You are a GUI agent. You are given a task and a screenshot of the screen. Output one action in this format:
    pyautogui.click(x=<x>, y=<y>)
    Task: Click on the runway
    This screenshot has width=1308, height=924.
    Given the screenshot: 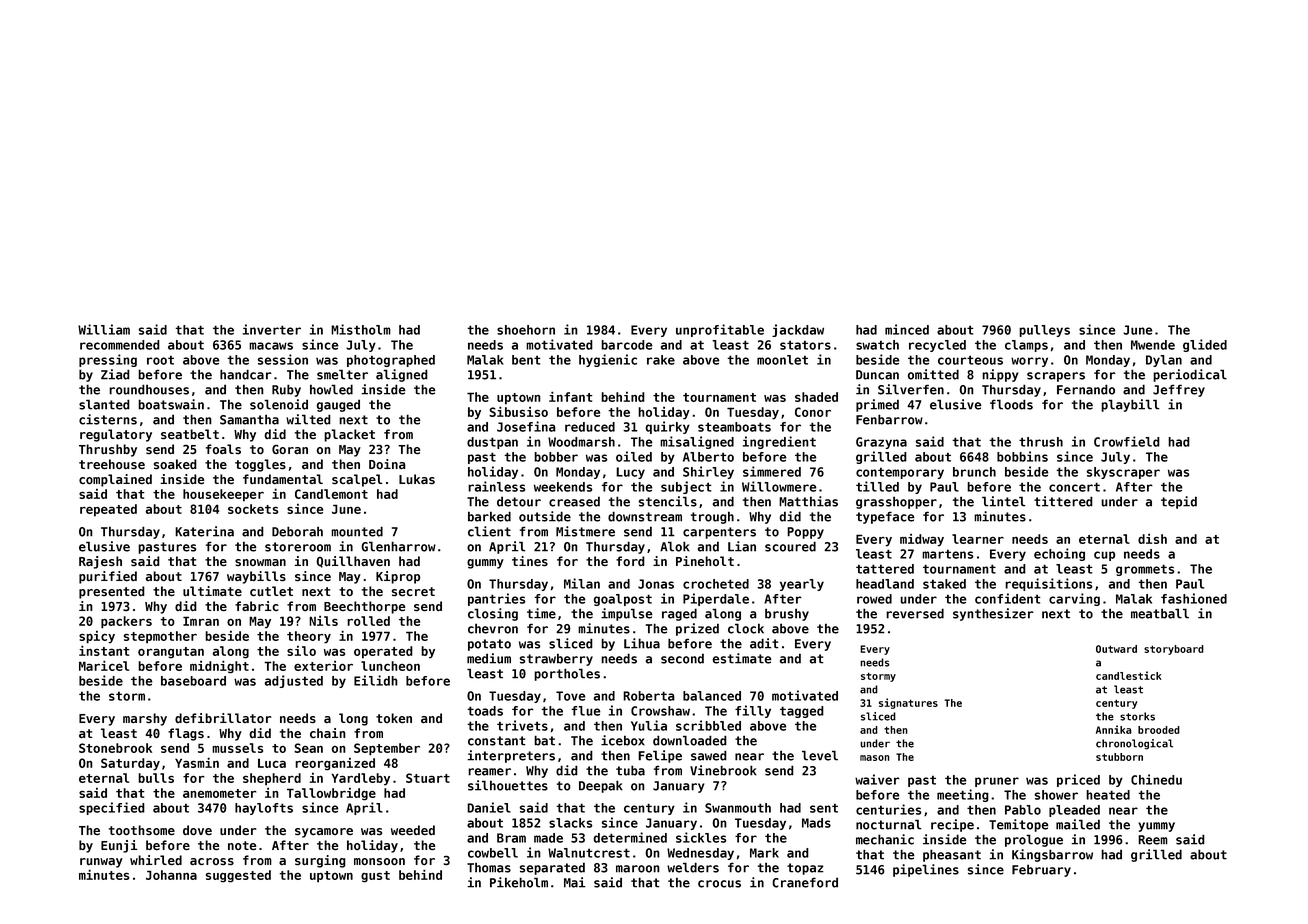 What is the action you would take?
    pyautogui.click(x=101, y=863)
